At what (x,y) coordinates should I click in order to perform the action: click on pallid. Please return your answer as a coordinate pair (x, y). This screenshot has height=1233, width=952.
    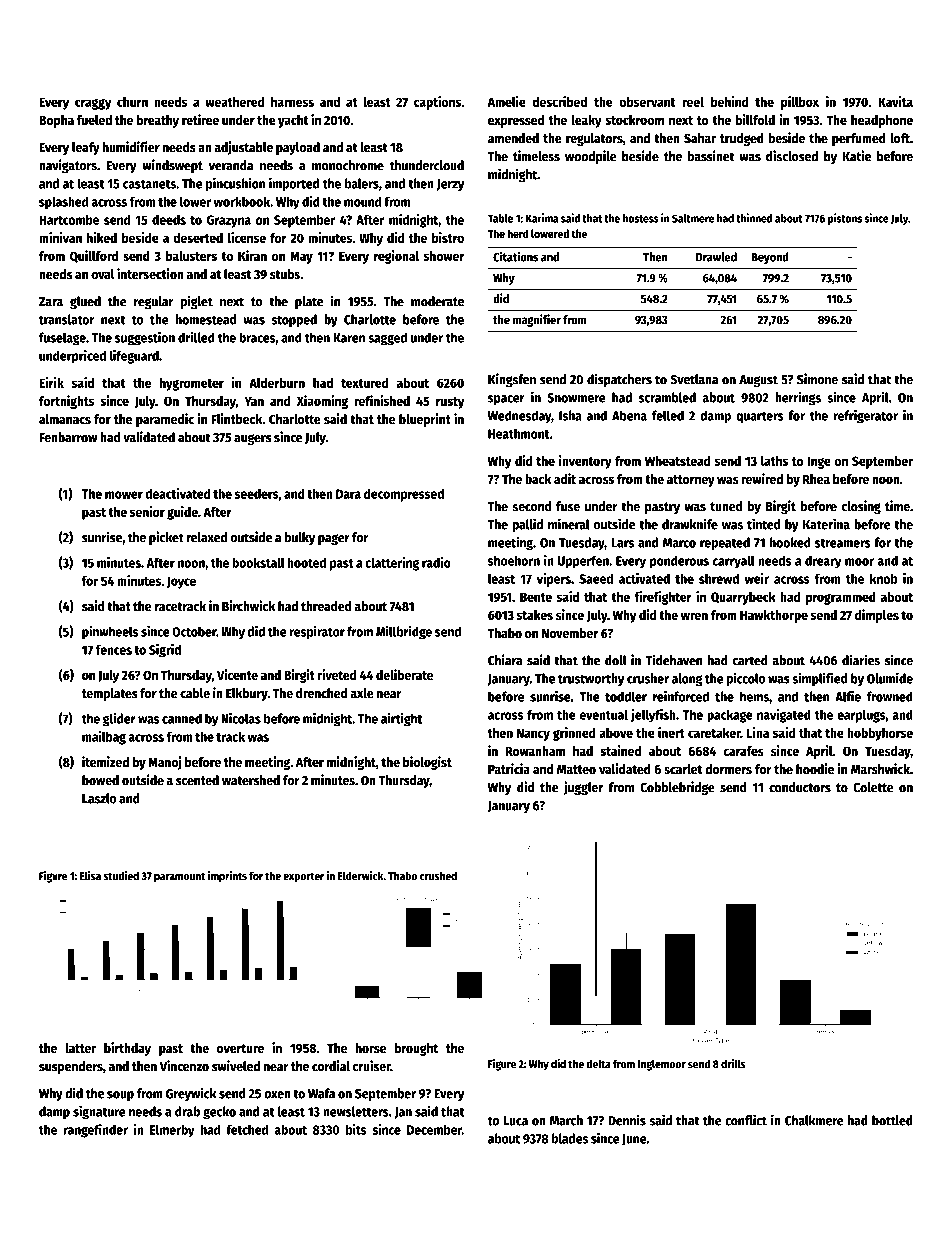
    Looking at the image, I should click on (527, 525).
